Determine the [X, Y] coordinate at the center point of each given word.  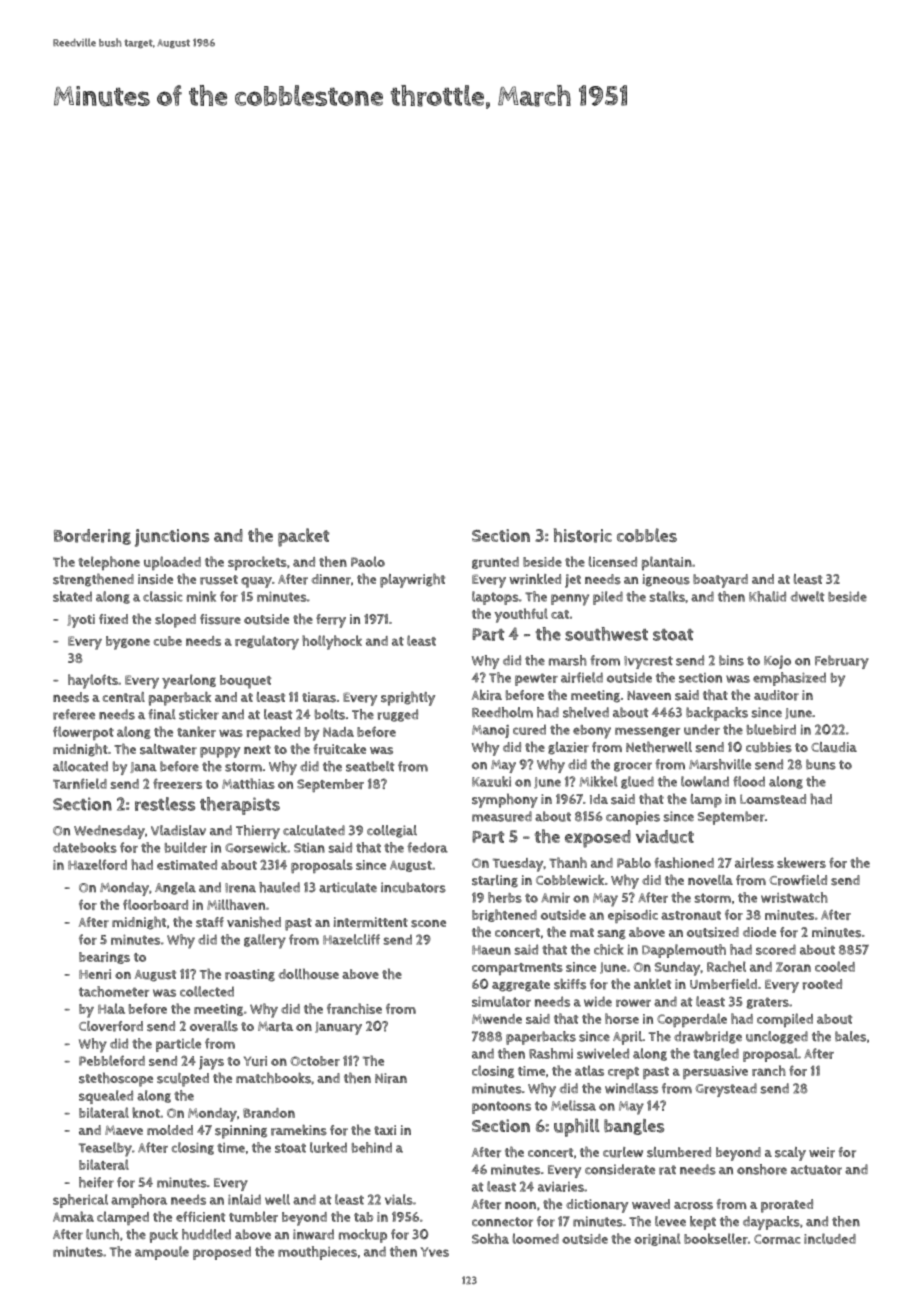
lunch [102, 1234]
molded [170, 1130]
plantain [667, 563]
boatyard [720, 581]
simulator [501, 1001]
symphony [505, 800]
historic [583, 535]
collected [207, 991]
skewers [801, 862]
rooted [822, 984]
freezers [177, 783]
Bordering [92, 537]
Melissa [573, 1105]
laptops [495, 598]
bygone [128, 643]
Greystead [726, 1090]
